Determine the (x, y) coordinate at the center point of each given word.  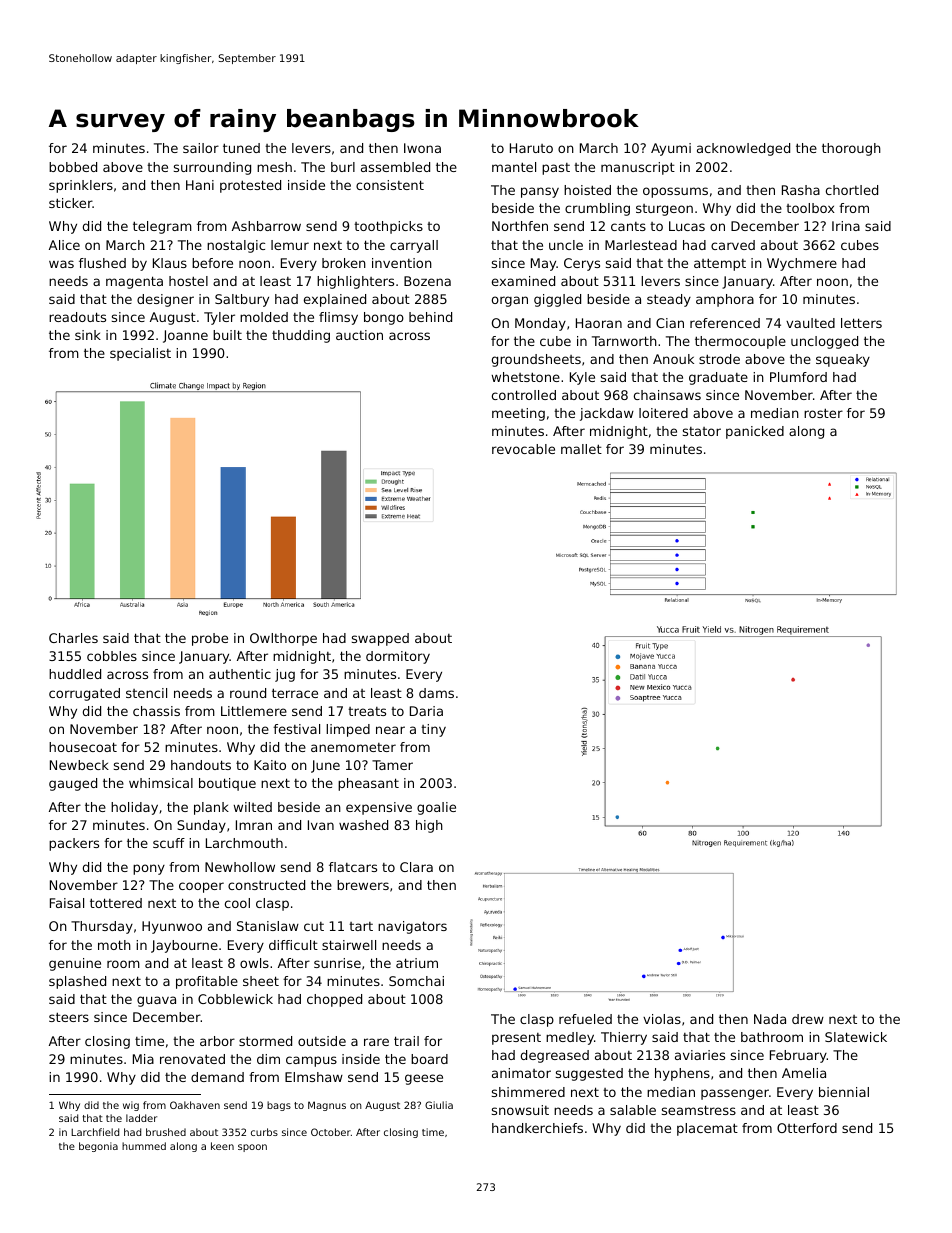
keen (222, 1146)
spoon (252, 1148)
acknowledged (743, 149)
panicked (755, 432)
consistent (390, 185)
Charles (73, 638)
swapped (380, 639)
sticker (71, 203)
